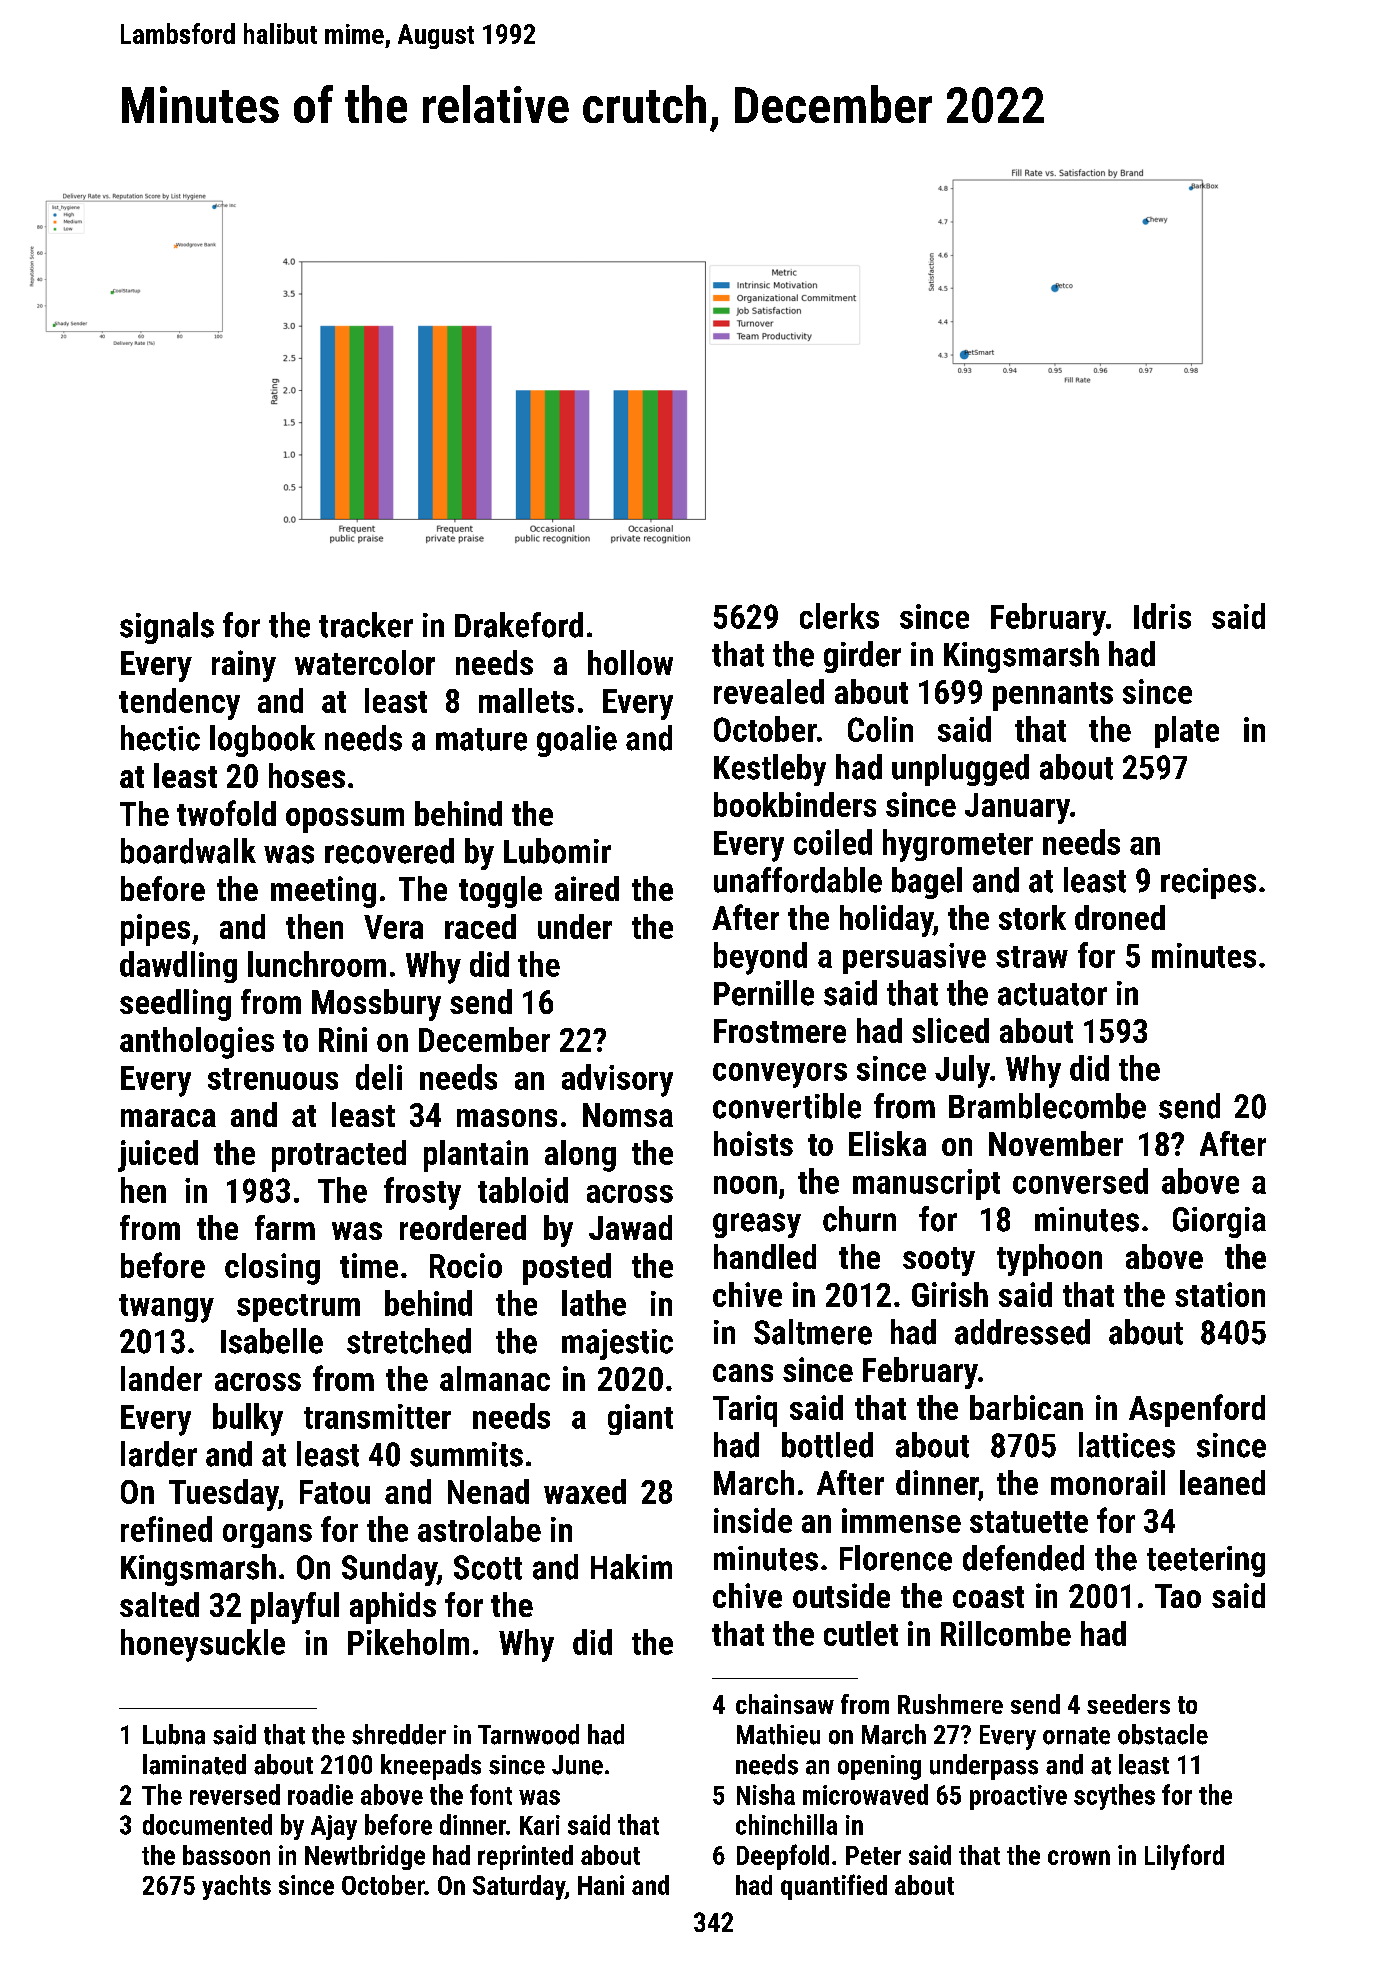  What do you see at coordinates (1047, 1106) in the page?
I see `Bramblecombe` at bounding box center [1047, 1106].
